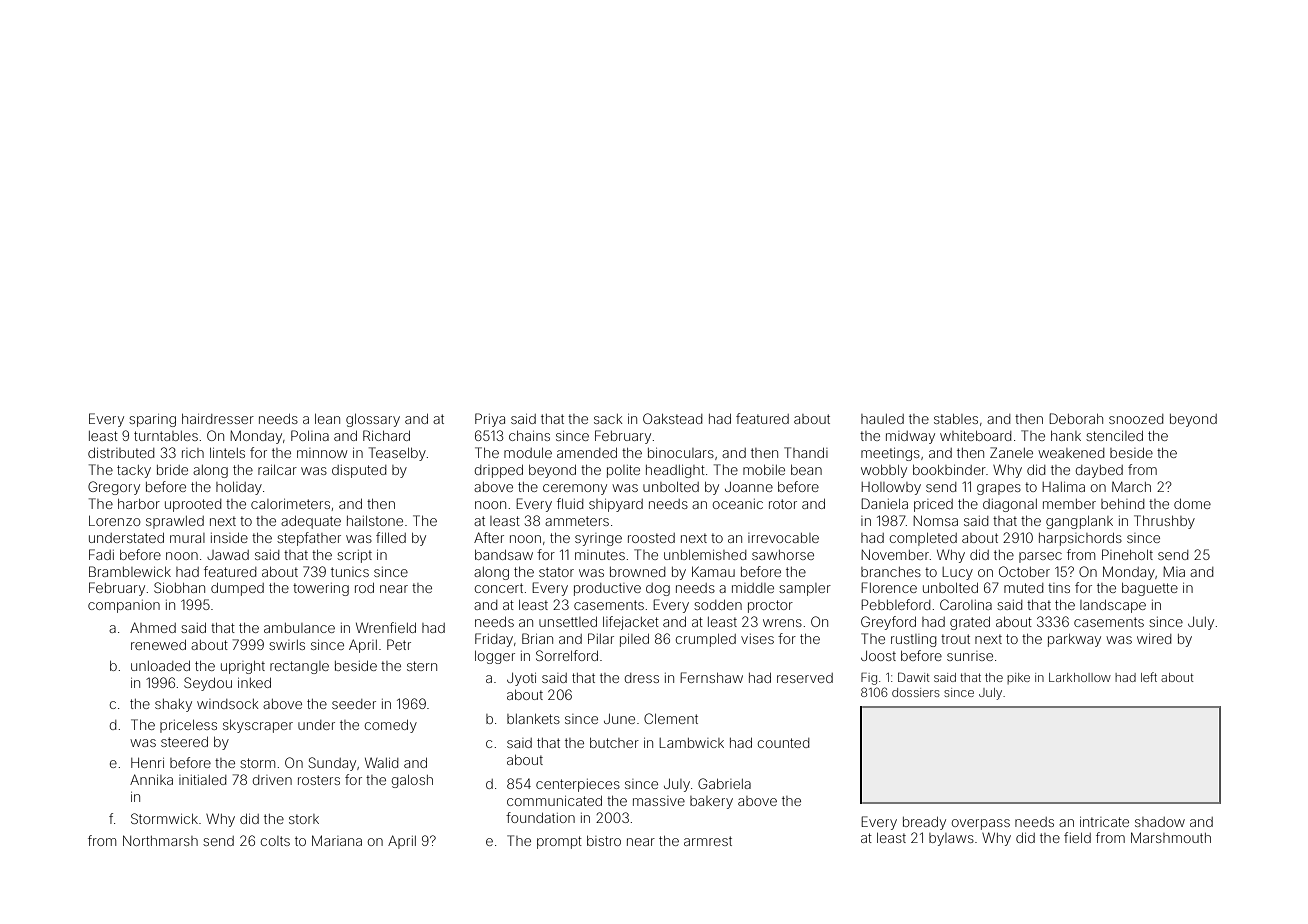  Describe the element at coordinates (708, 841) in the page. I see `armrest` at that location.
